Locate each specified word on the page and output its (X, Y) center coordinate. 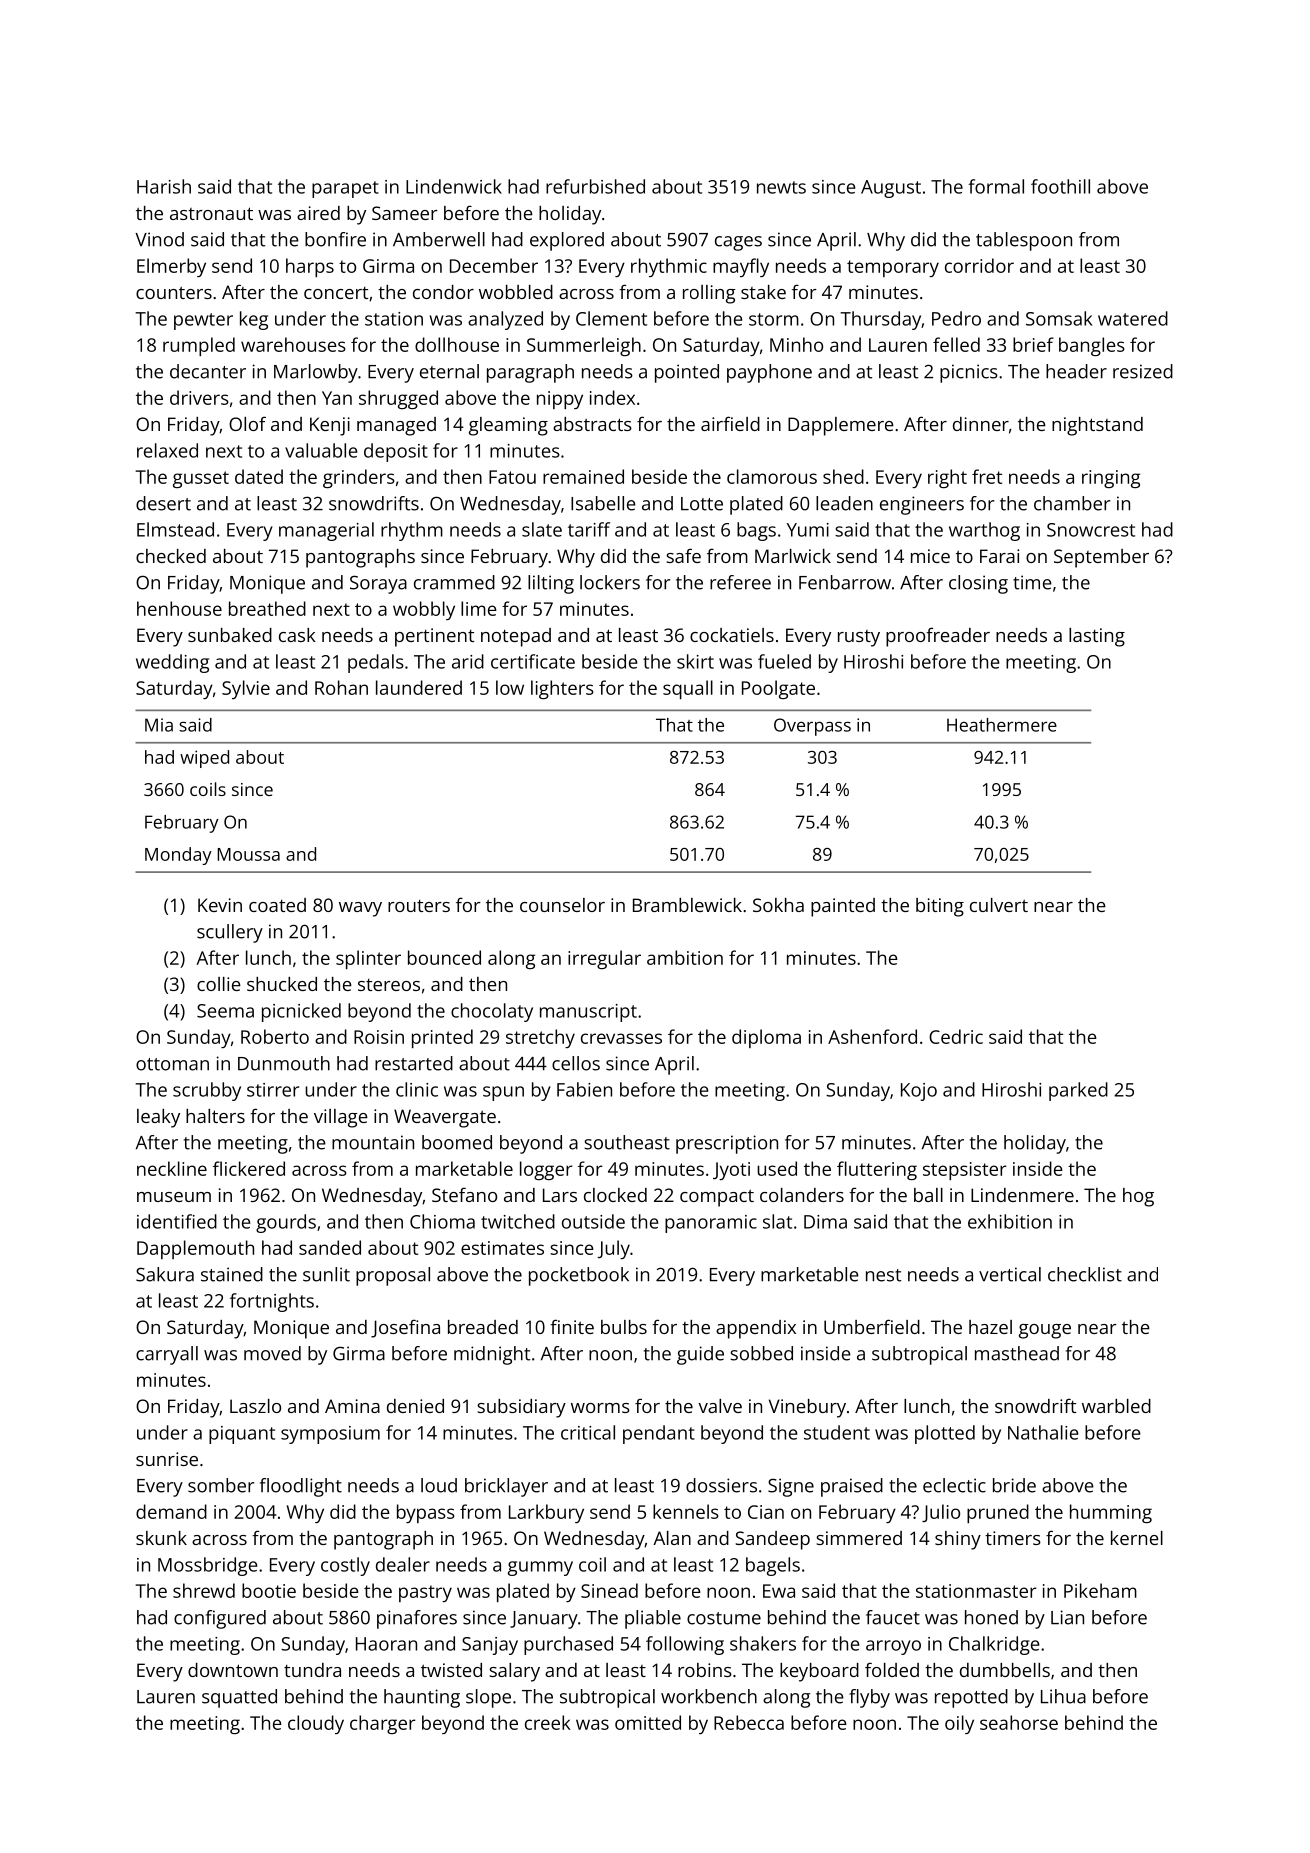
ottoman (172, 1064)
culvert (999, 905)
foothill (1060, 186)
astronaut (211, 213)
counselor (562, 905)
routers (419, 906)
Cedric (956, 1036)
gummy (540, 1568)
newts (781, 187)
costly (345, 1566)
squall (688, 689)
